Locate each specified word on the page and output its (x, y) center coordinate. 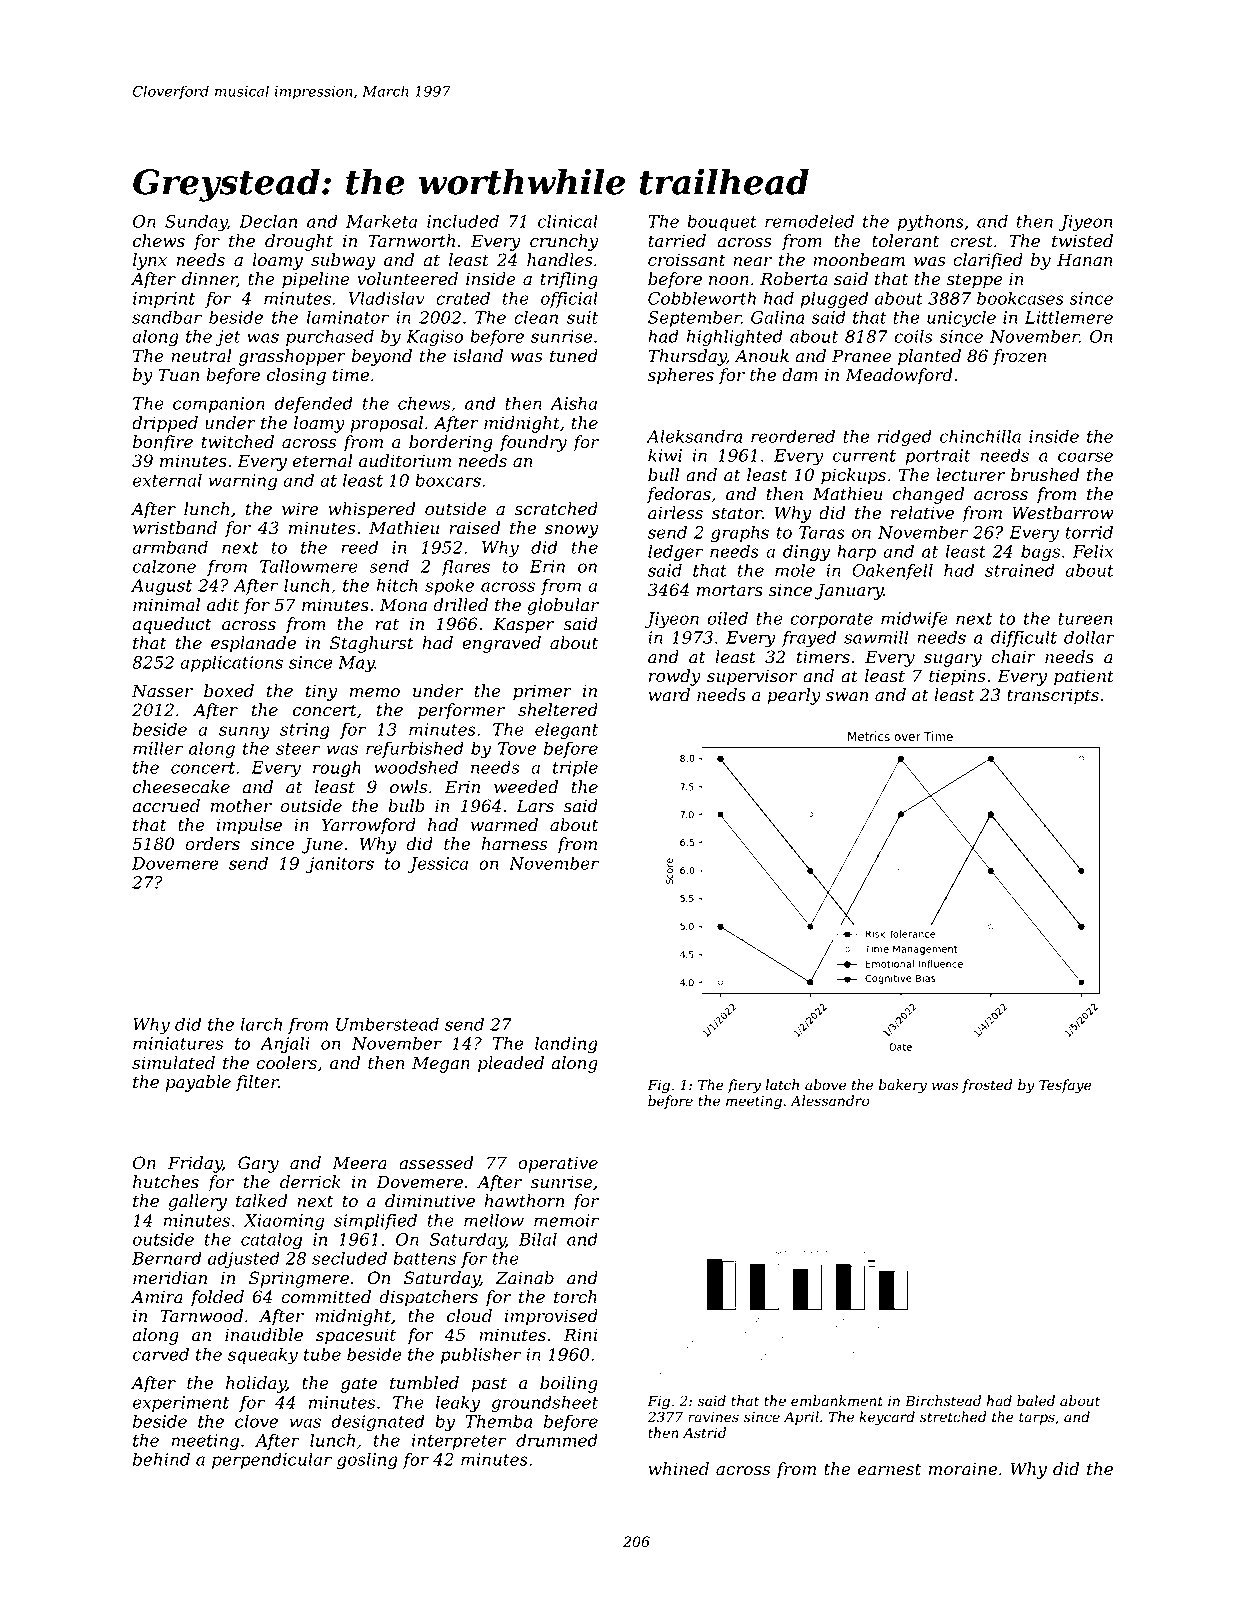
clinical (568, 221)
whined (679, 1469)
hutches (166, 1182)
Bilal (538, 1239)
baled (1036, 1401)
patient (1084, 677)
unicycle (961, 319)
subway (343, 261)
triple (575, 768)
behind (161, 1459)
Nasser (162, 691)
